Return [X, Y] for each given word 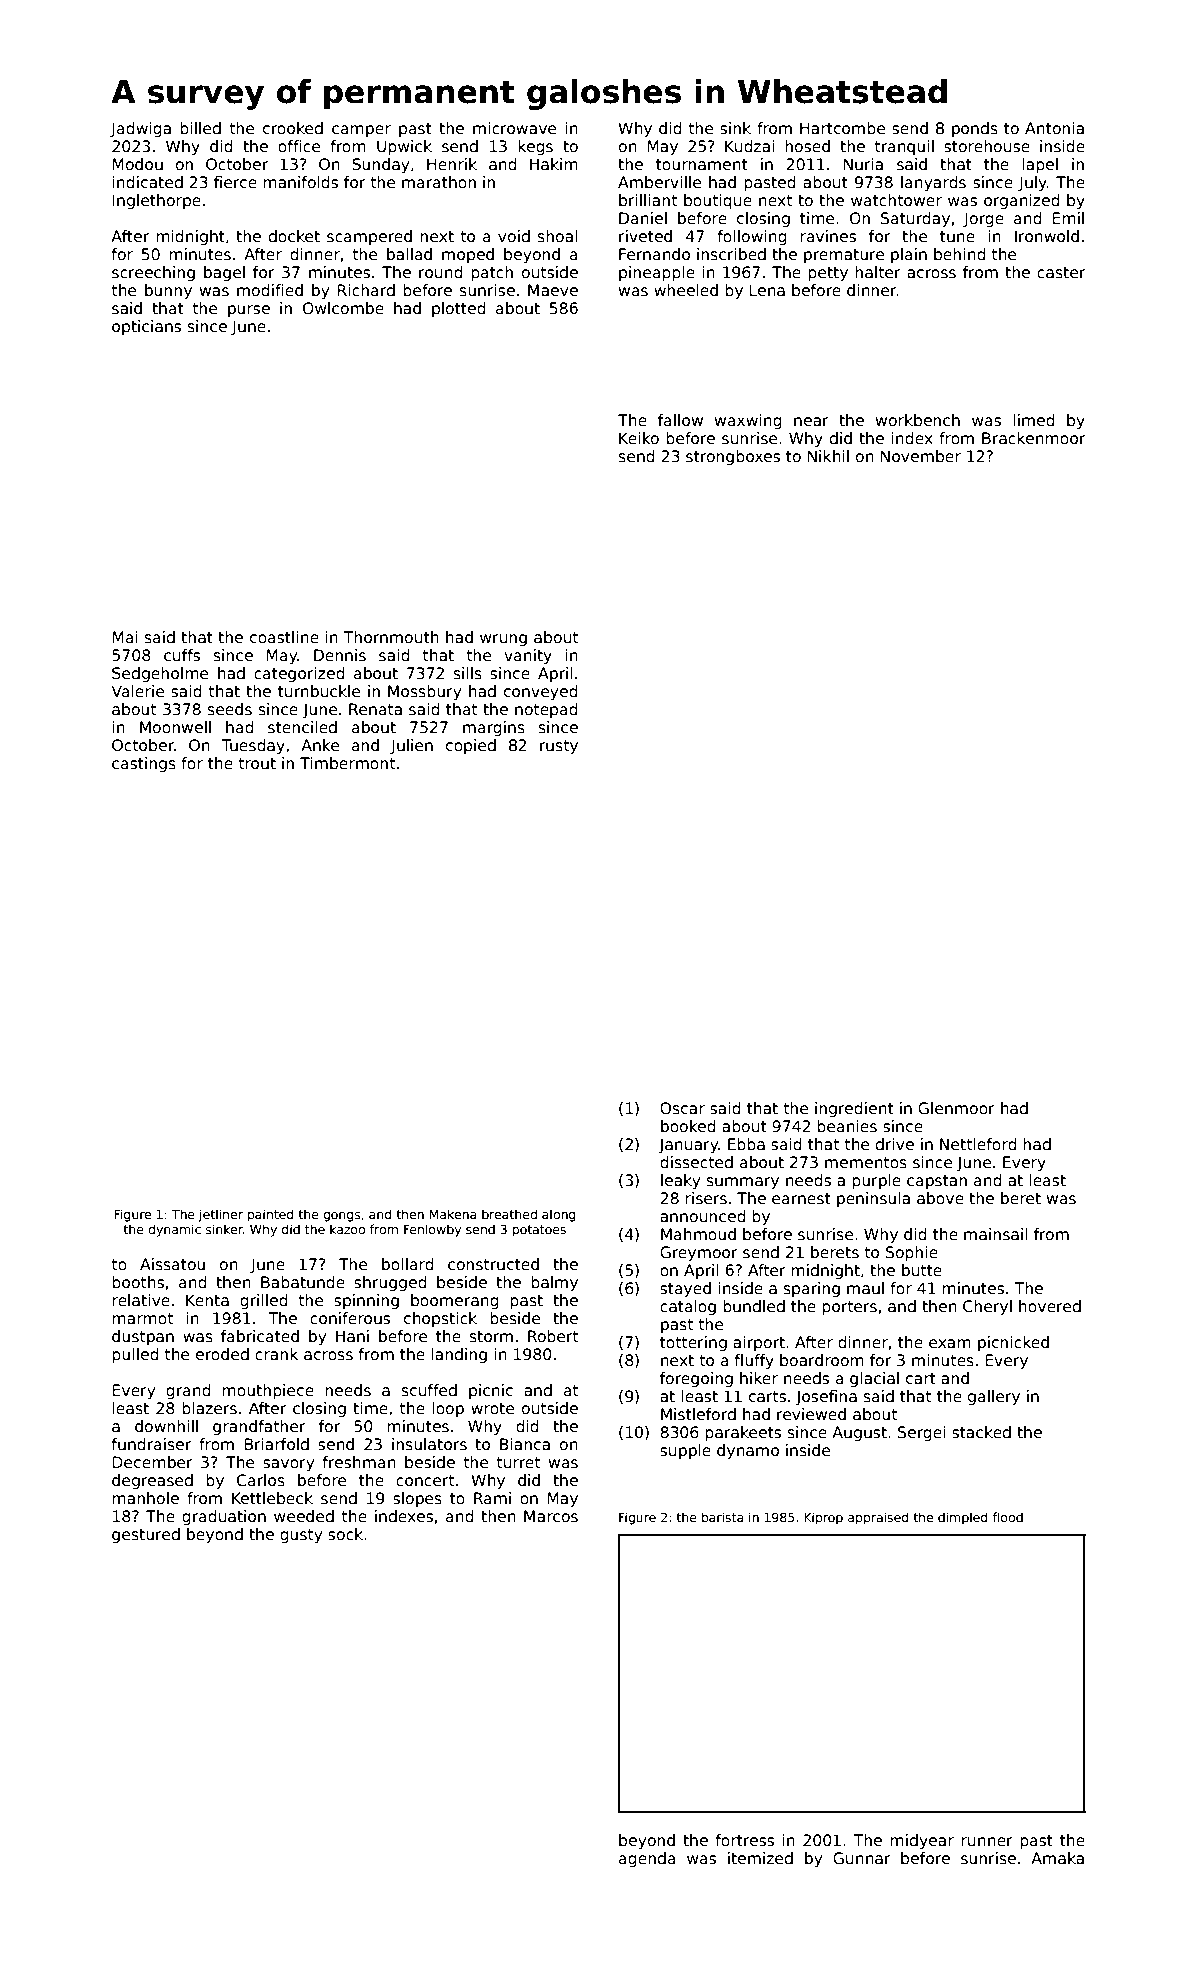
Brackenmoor [1033, 438]
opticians [146, 327]
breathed [509, 1214]
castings [144, 764]
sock [345, 1534]
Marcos [551, 1516]
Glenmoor [956, 1108]
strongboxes [733, 457]
